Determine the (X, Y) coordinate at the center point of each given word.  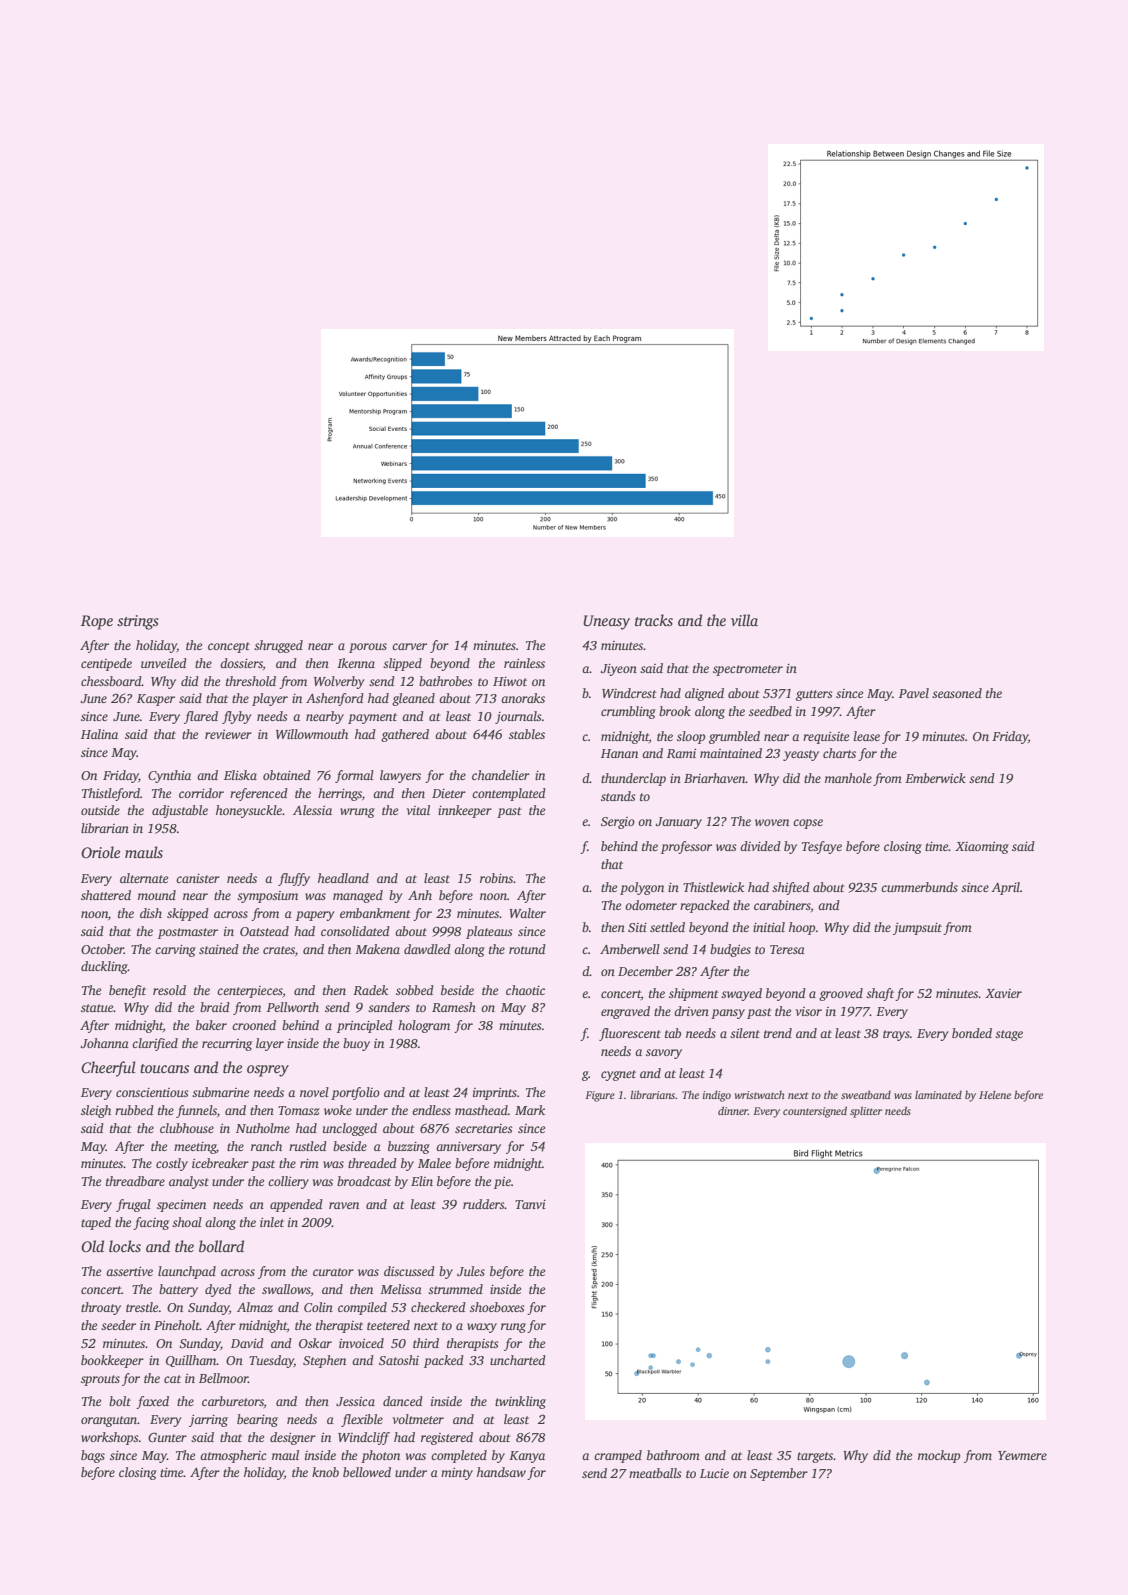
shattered (106, 895)
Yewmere (1022, 1455)
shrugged (278, 646)
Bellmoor (223, 1378)
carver (409, 646)
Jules (471, 1271)
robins (496, 878)
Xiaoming (982, 848)
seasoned (957, 693)
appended (296, 1205)
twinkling (520, 1402)
